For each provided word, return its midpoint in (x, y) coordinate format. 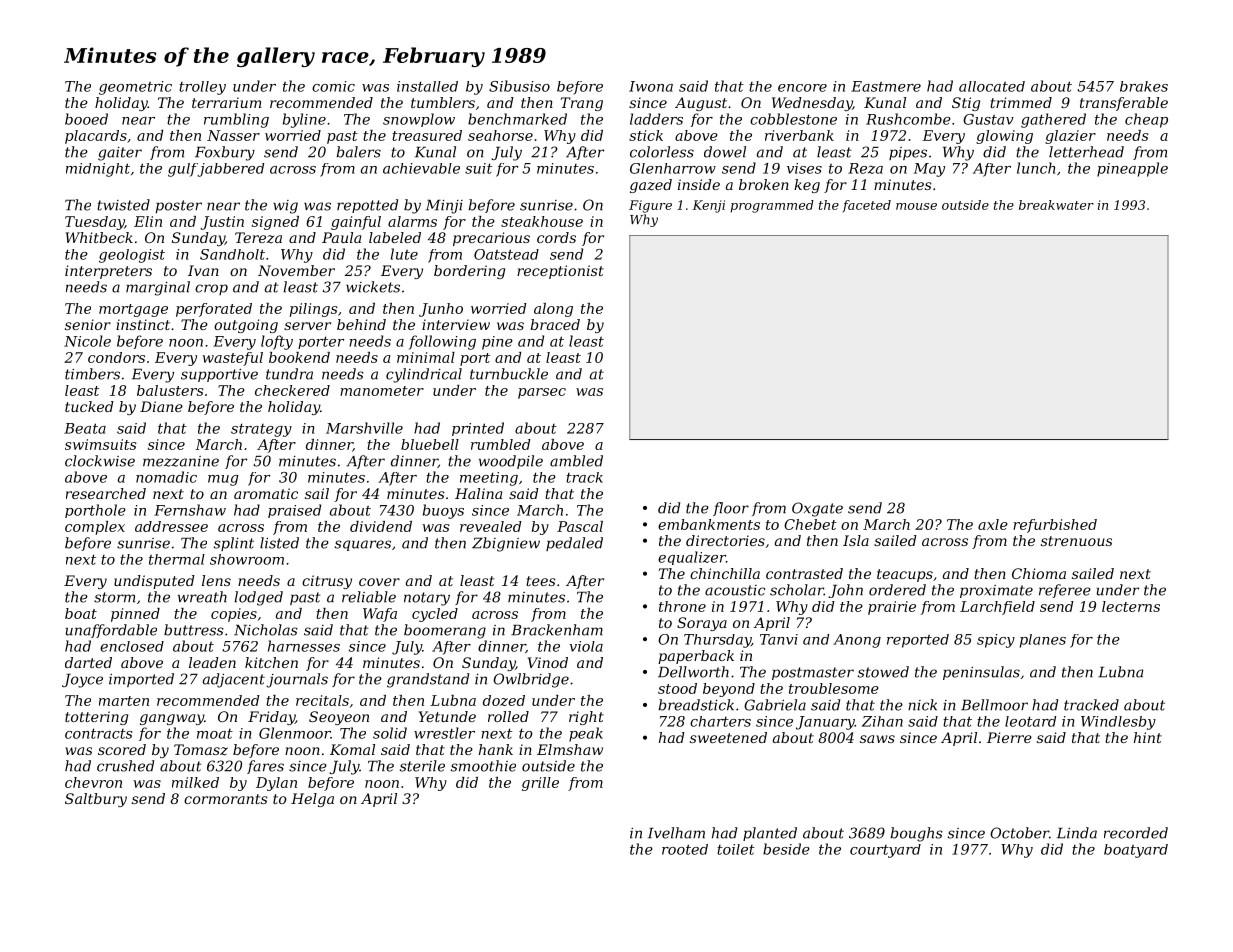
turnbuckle (509, 374)
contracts (98, 733)
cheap (1146, 120)
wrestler (444, 733)
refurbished (1055, 526)
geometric (135, 88)
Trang (582, 104)
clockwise (100, 461)
